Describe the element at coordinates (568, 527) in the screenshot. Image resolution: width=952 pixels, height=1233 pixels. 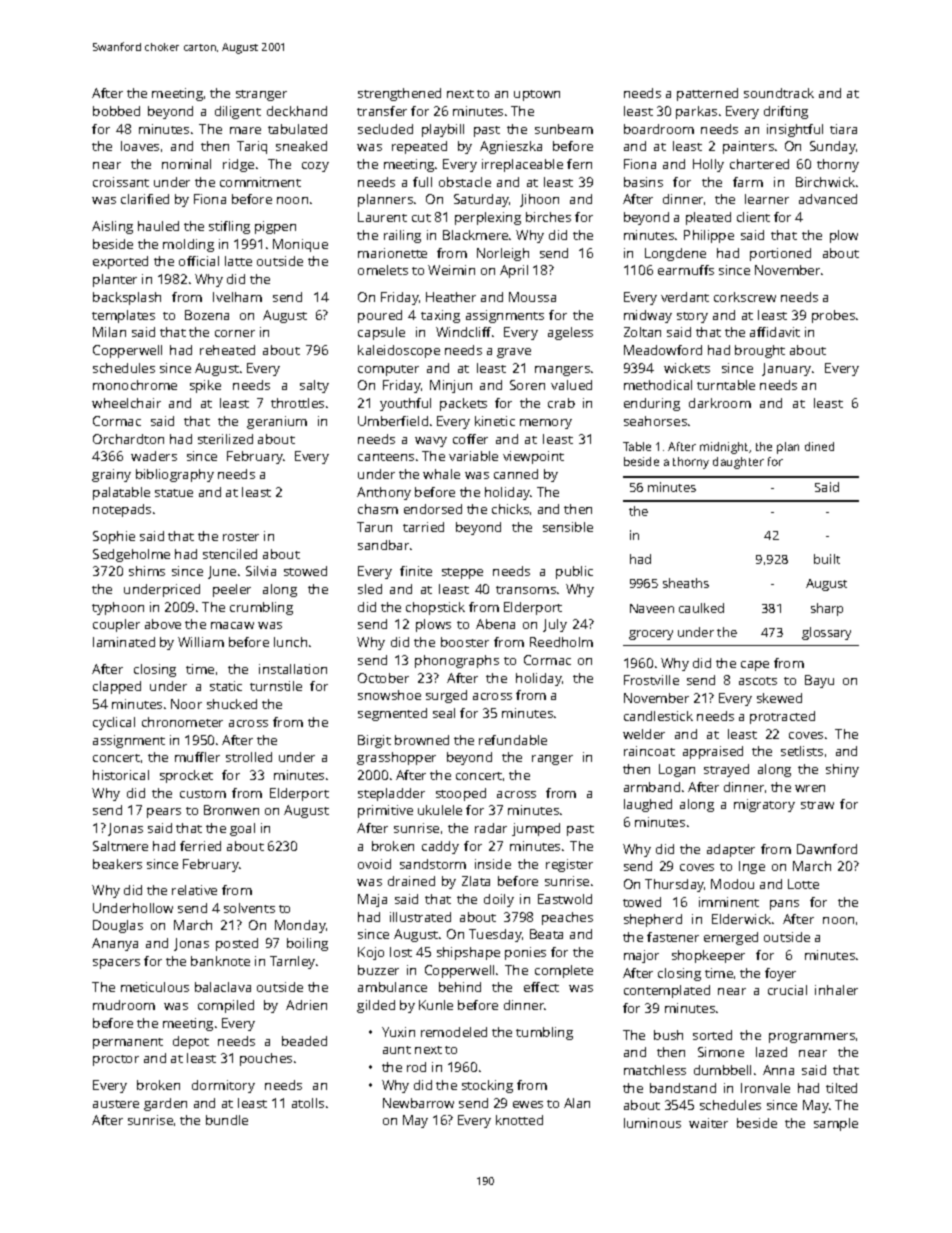
I see `sensible` at that location.
